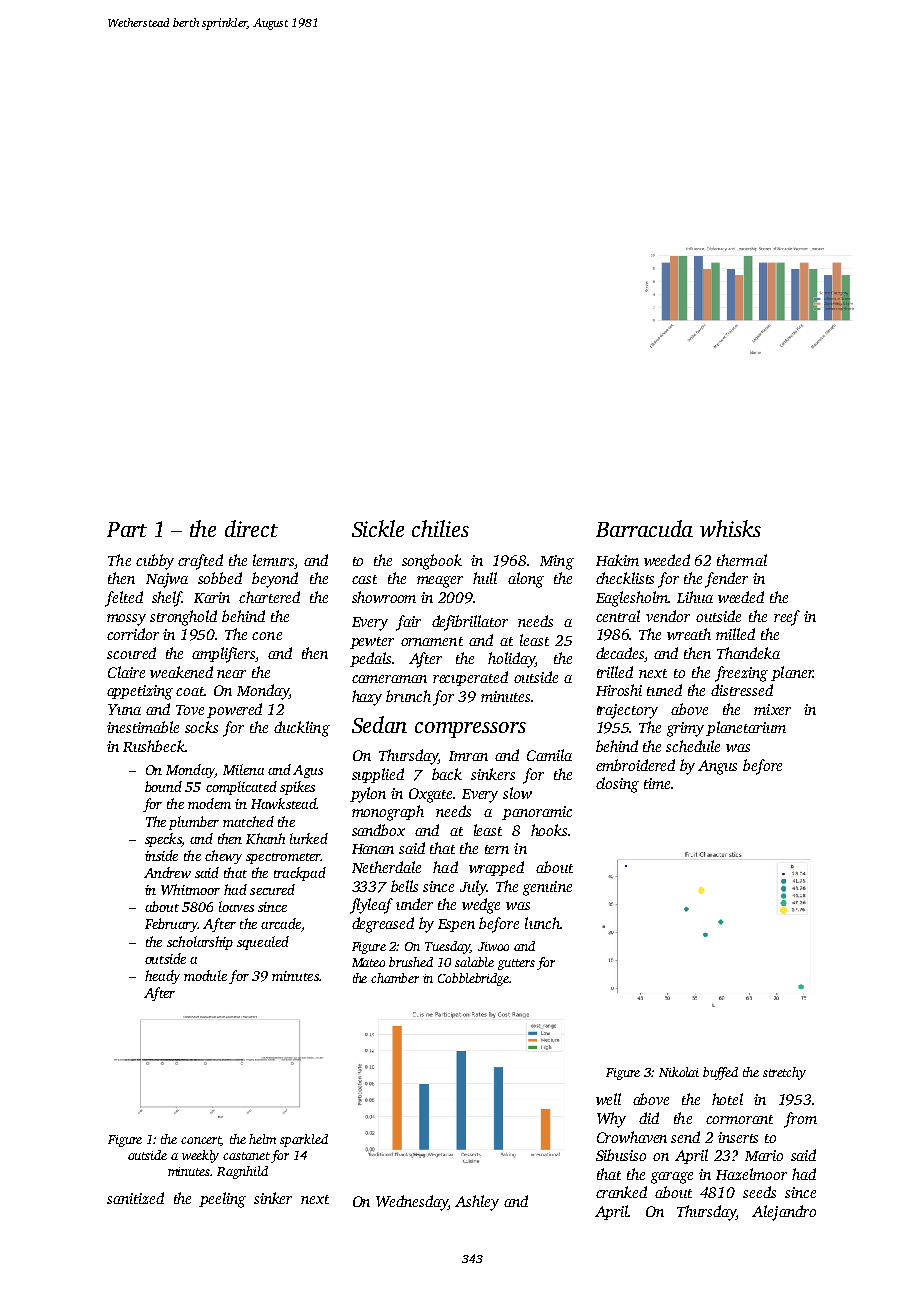 This document has height=1308, width=924. What do you see at coordinates (547, 888) in the document?
I see `genuine` at bounding box center [547, 888].
